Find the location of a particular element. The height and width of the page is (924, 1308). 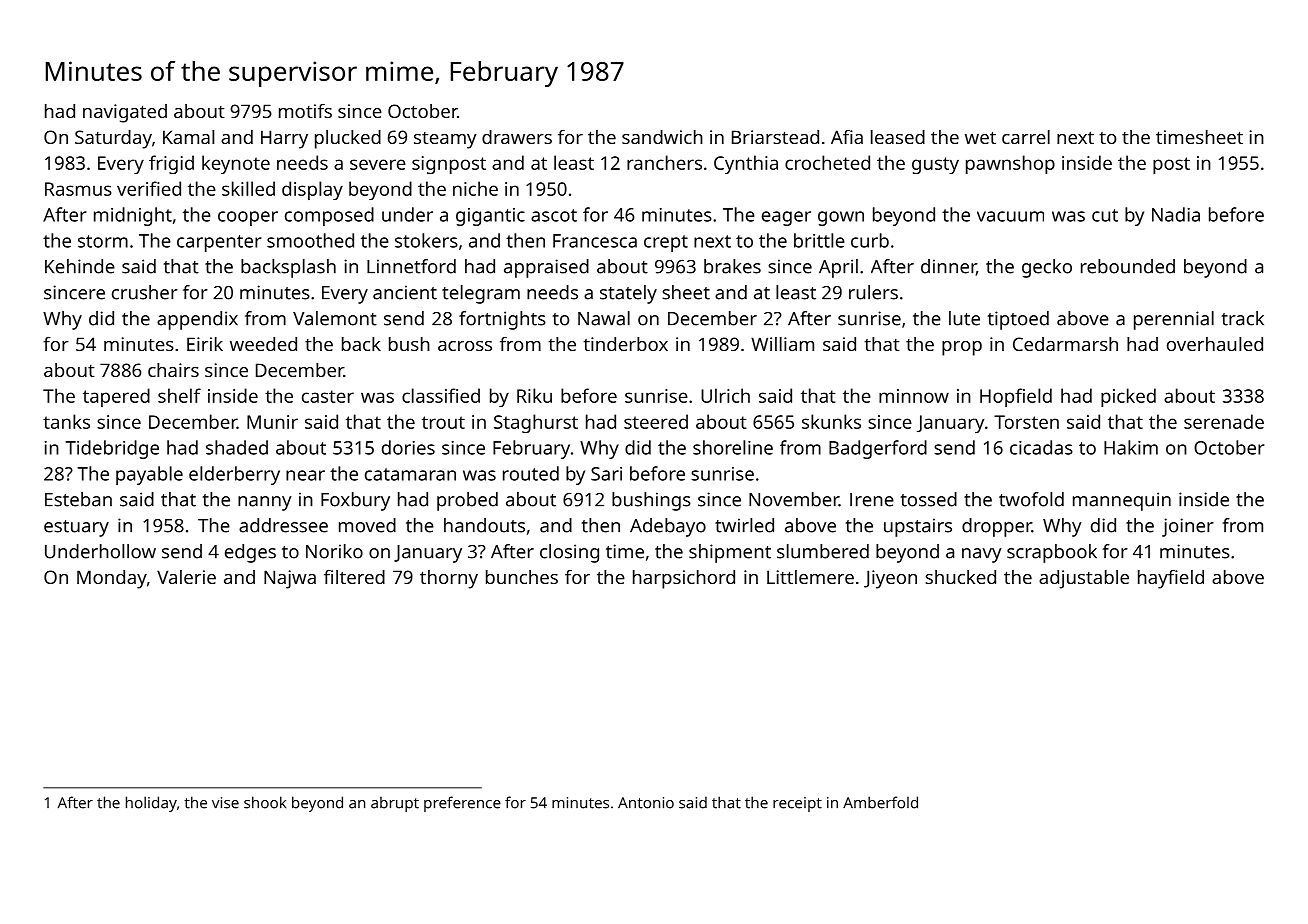

serenade is located at coordinates (1224, 421).
